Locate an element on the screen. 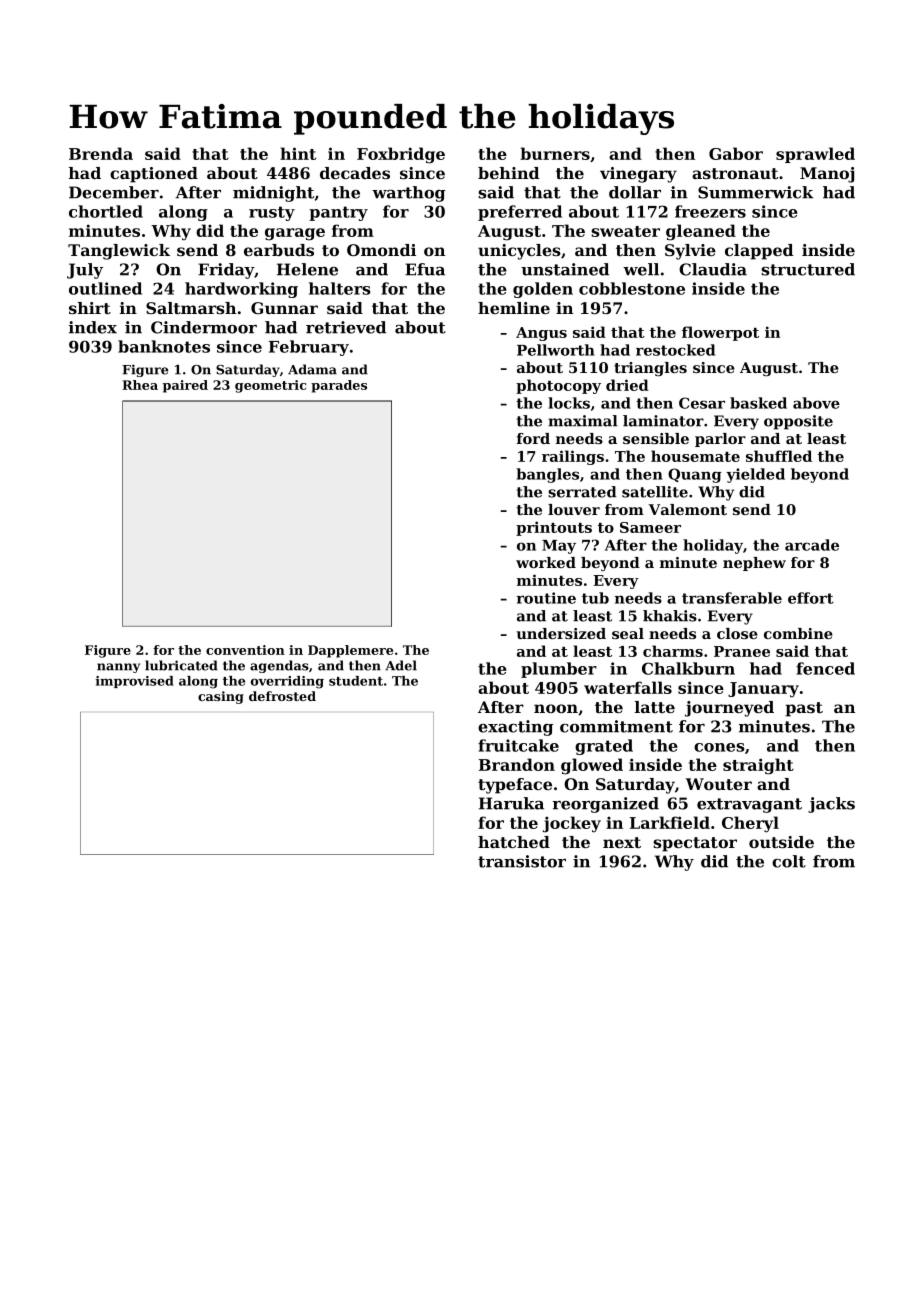  jacks is located at coordinates (831, 805).
